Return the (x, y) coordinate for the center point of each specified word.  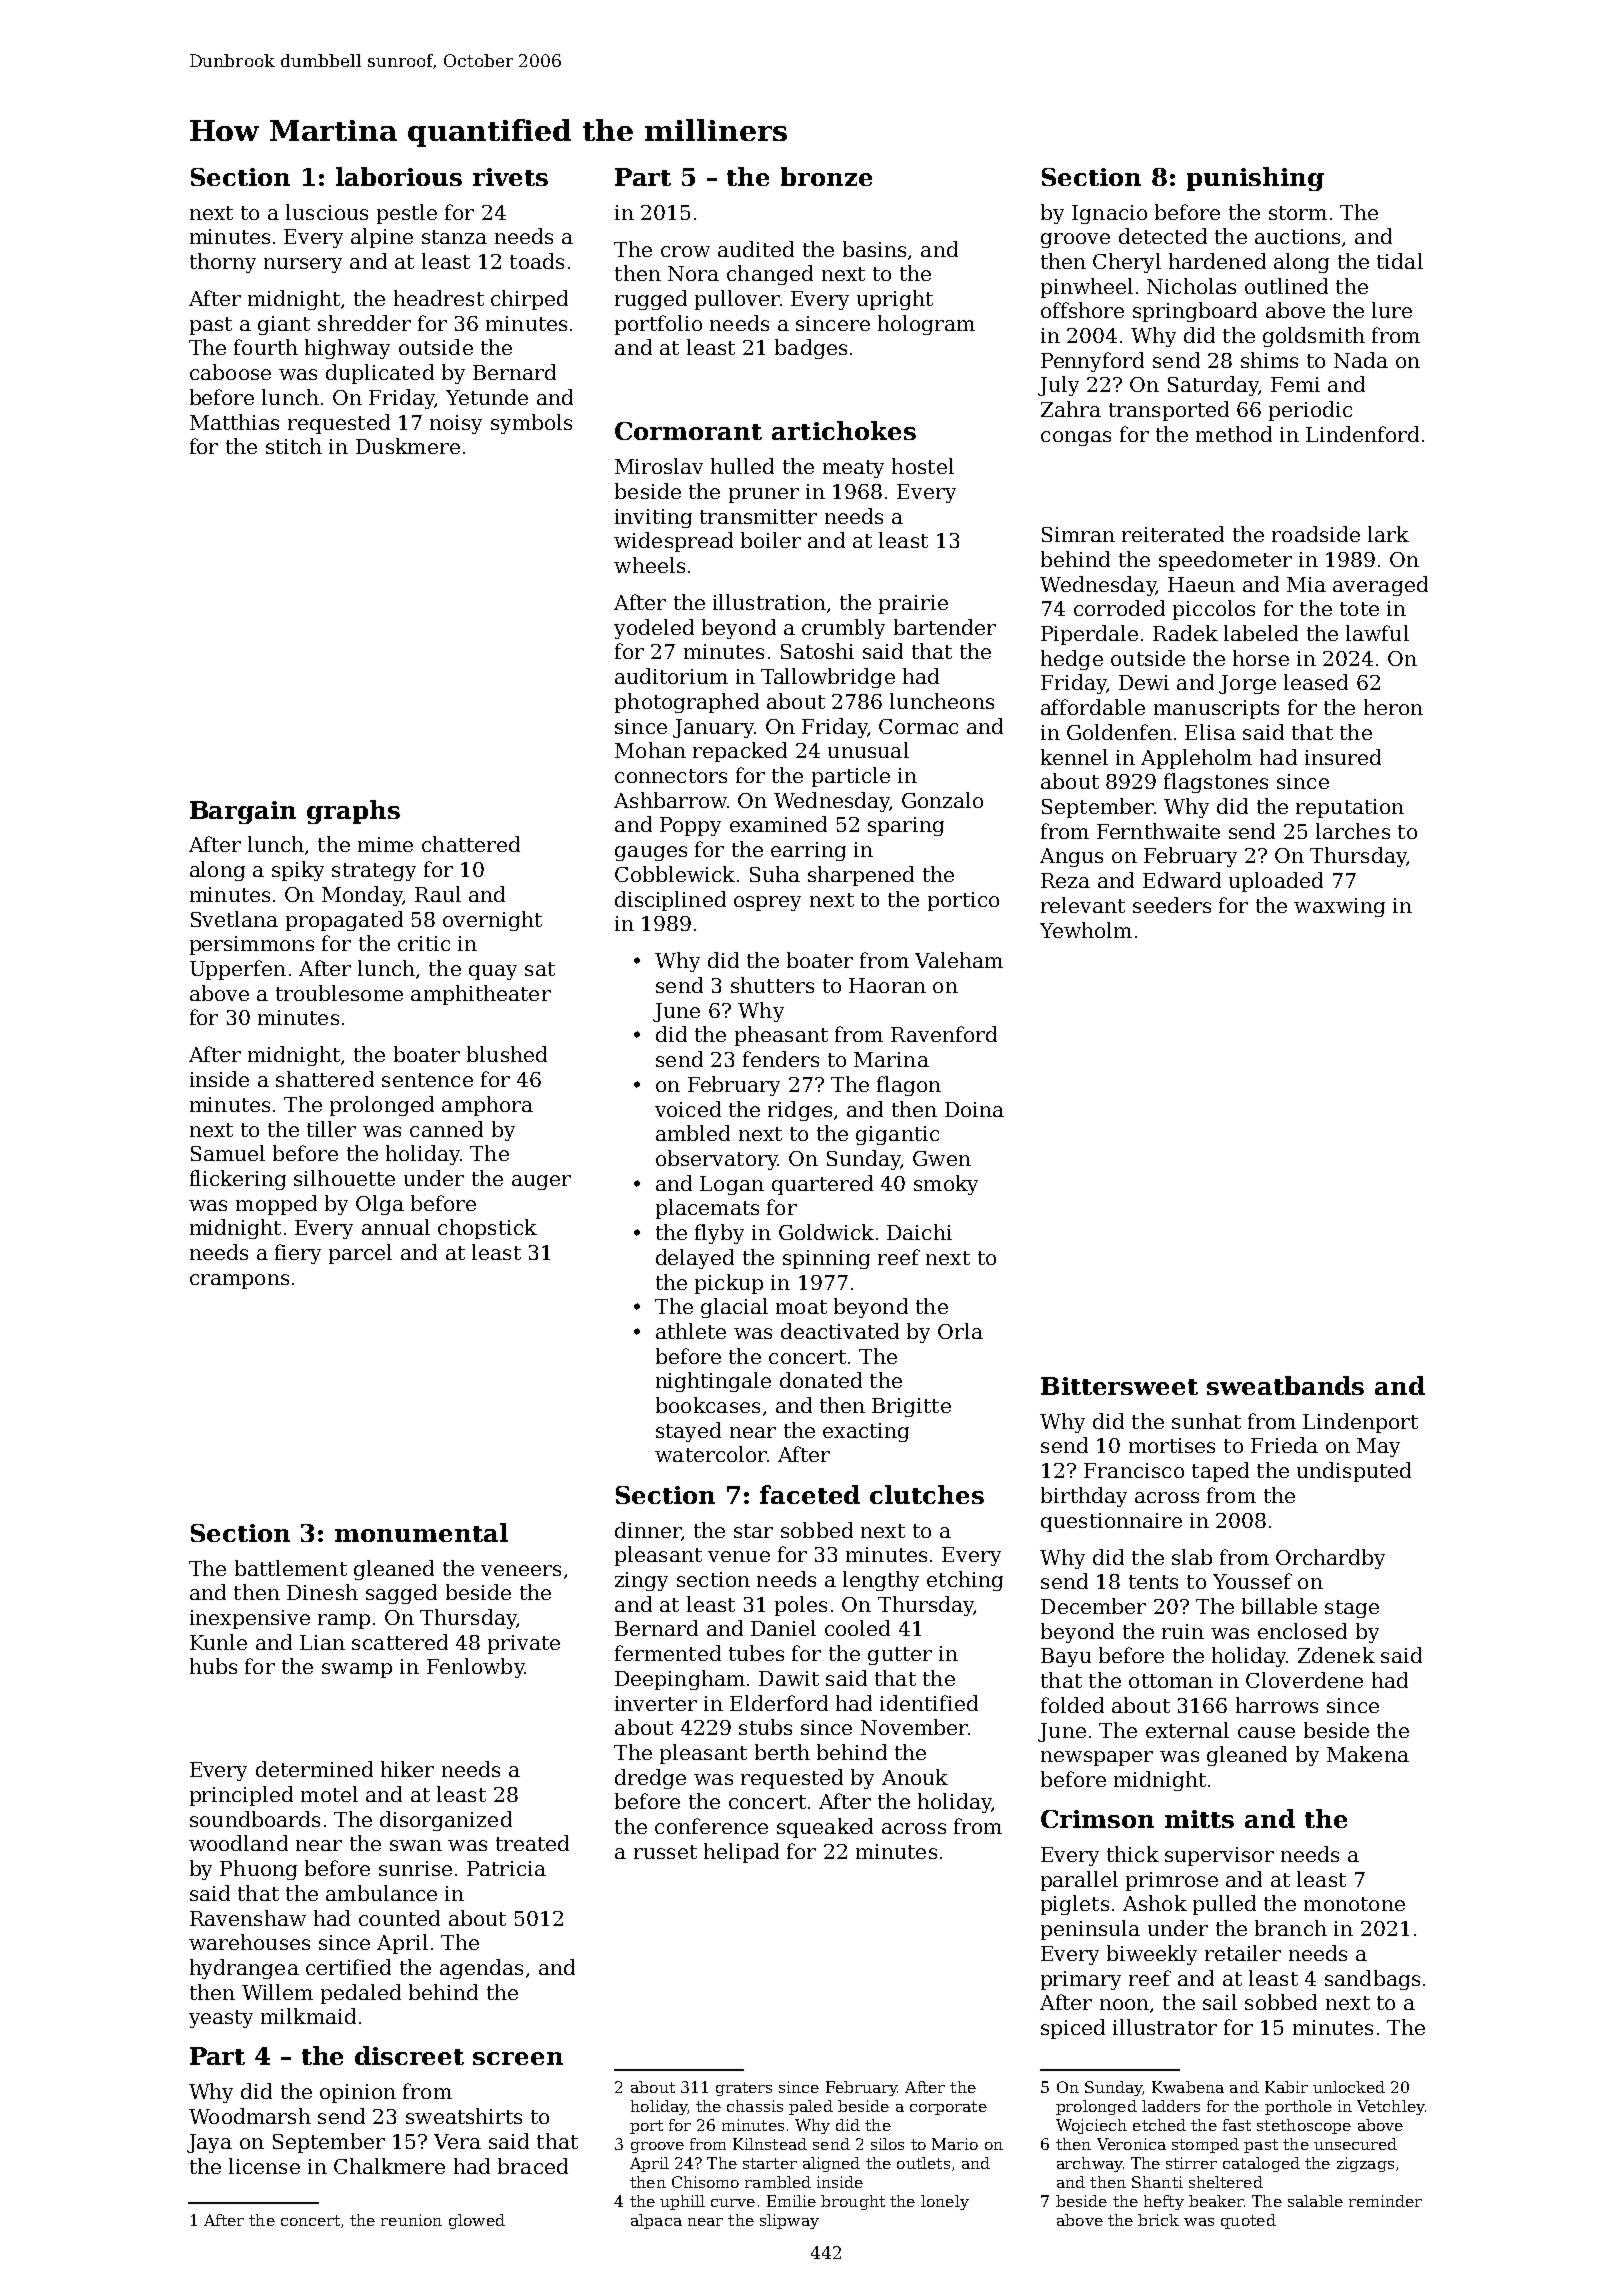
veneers (521, 1570)
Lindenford (1362, 434)
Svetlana (234, 919)
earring (808, 851)
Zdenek (1336, 1655)
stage (1352, 1609)
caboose (230, 372)
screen (518, 2058)
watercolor (711, 1454)
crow (685, 251)
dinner (648, 1530)
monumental (421, 1532)
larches (1353, 831)
